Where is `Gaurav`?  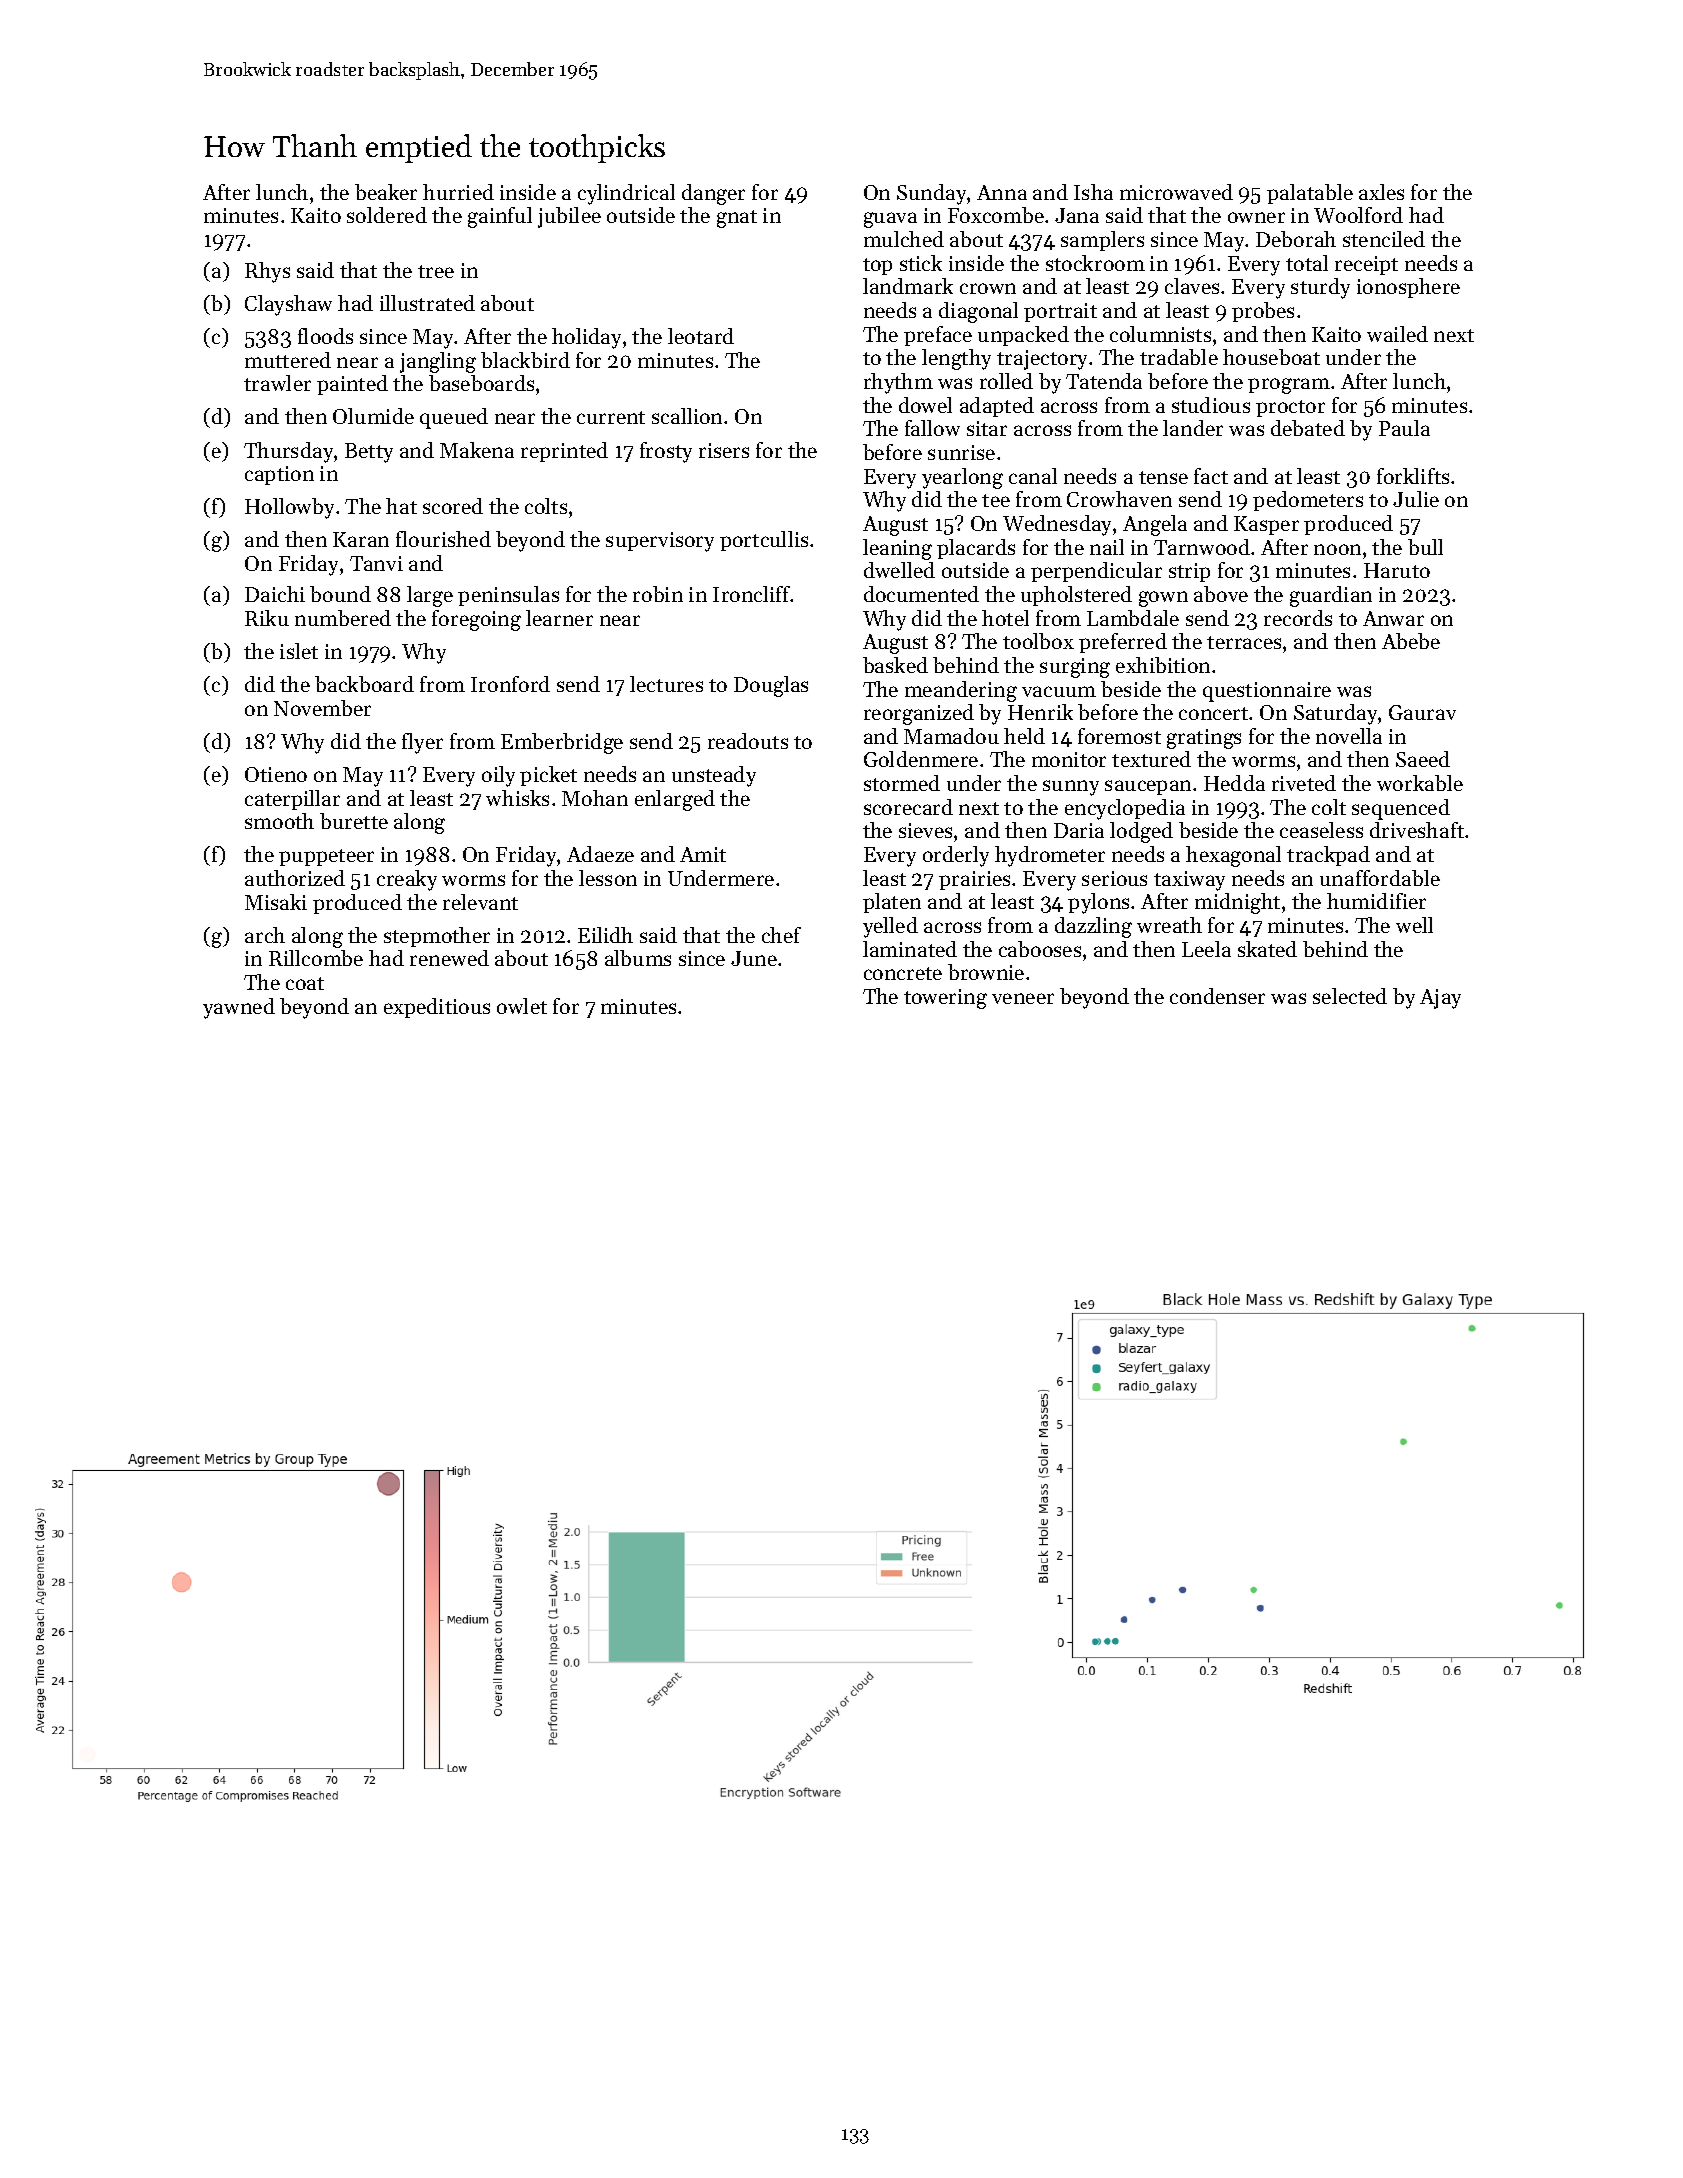 Gaurav is located at coordinates (1422, 712).
